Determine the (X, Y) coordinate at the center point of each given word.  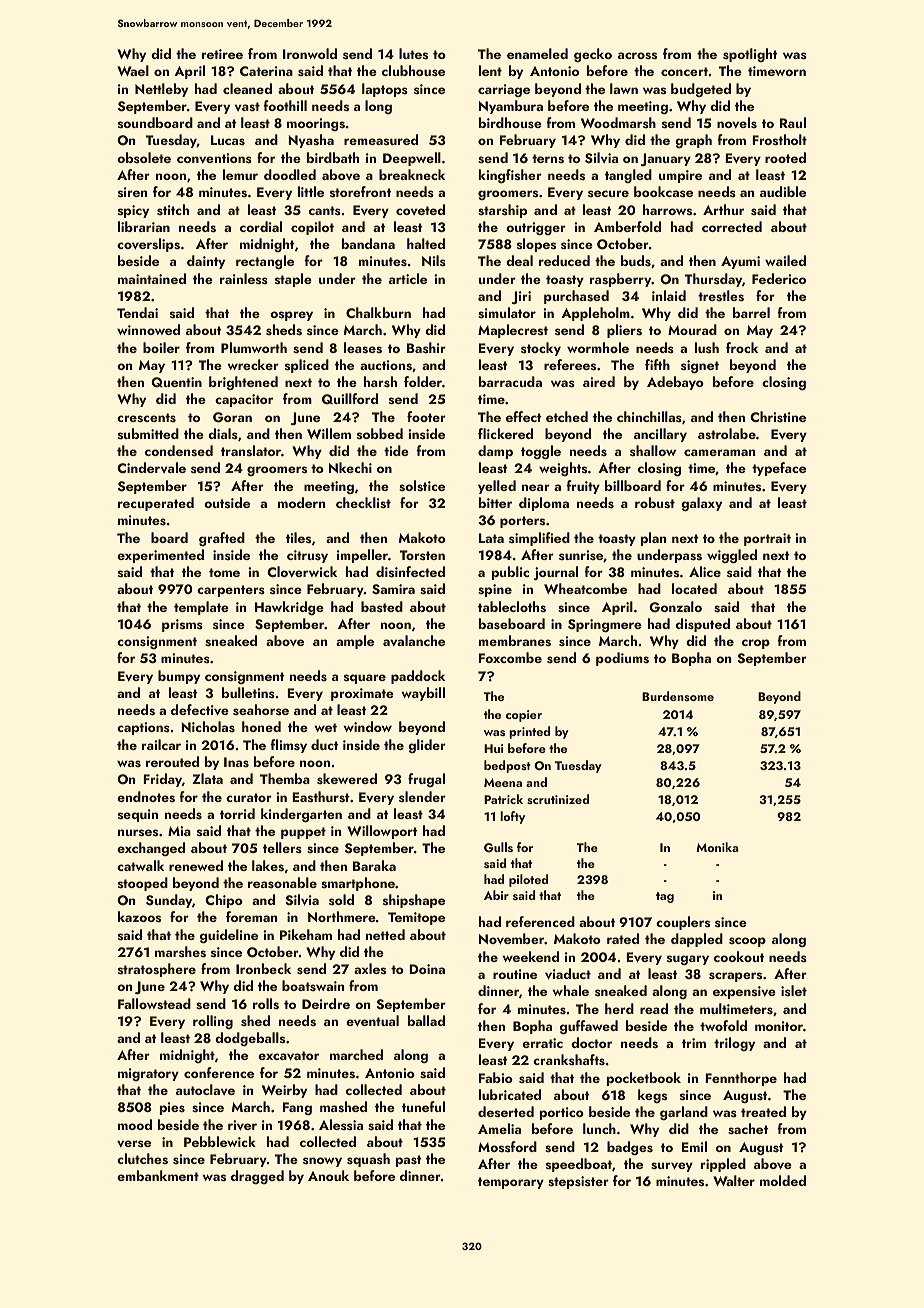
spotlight (750, 55)
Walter (734, 1180)
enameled (537, 53)
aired (599, 381)
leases (363, 348)
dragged (257, 1177)
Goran (232, 417)
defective (200, 710)
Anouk (328, 1175)
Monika (717, 847)
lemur (240, 174)
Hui (493, 748)
